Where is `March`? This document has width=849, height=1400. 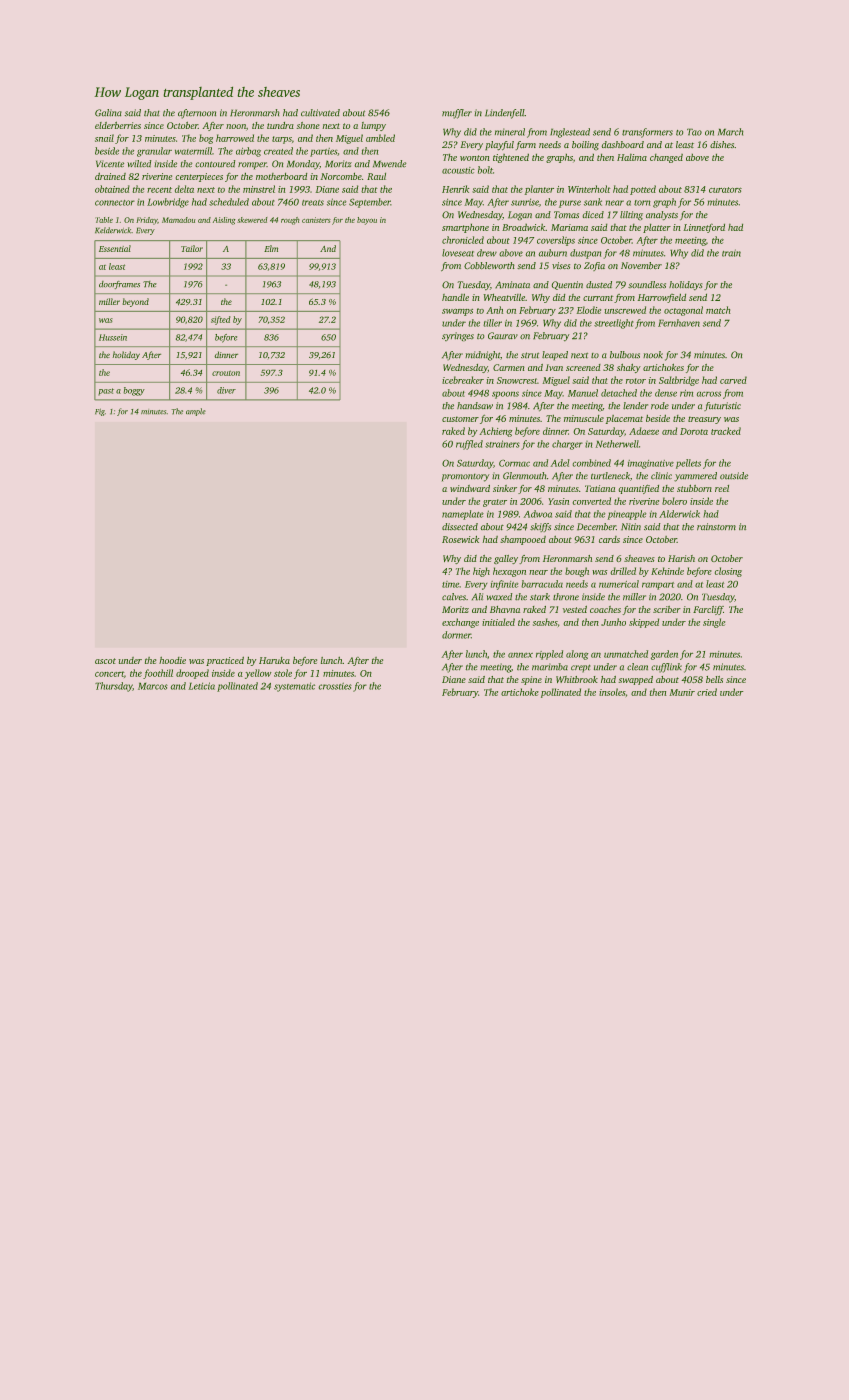
March is located at coordinates (731, 132).
